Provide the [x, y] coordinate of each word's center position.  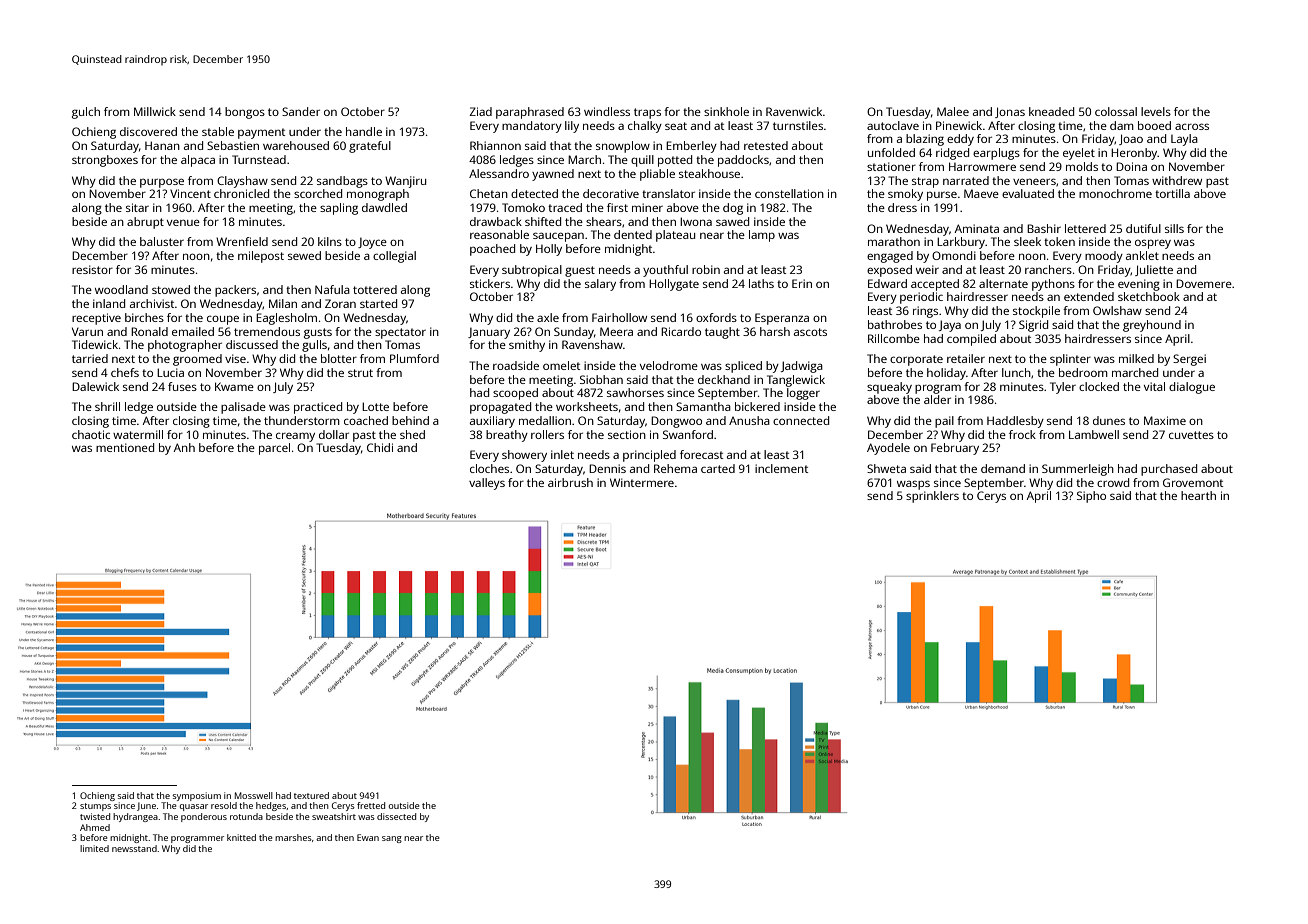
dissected [396, 816]
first [617, 207]
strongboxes [105, 161]
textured [311, 795]
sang [392, 839]
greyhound [1152, 326]
